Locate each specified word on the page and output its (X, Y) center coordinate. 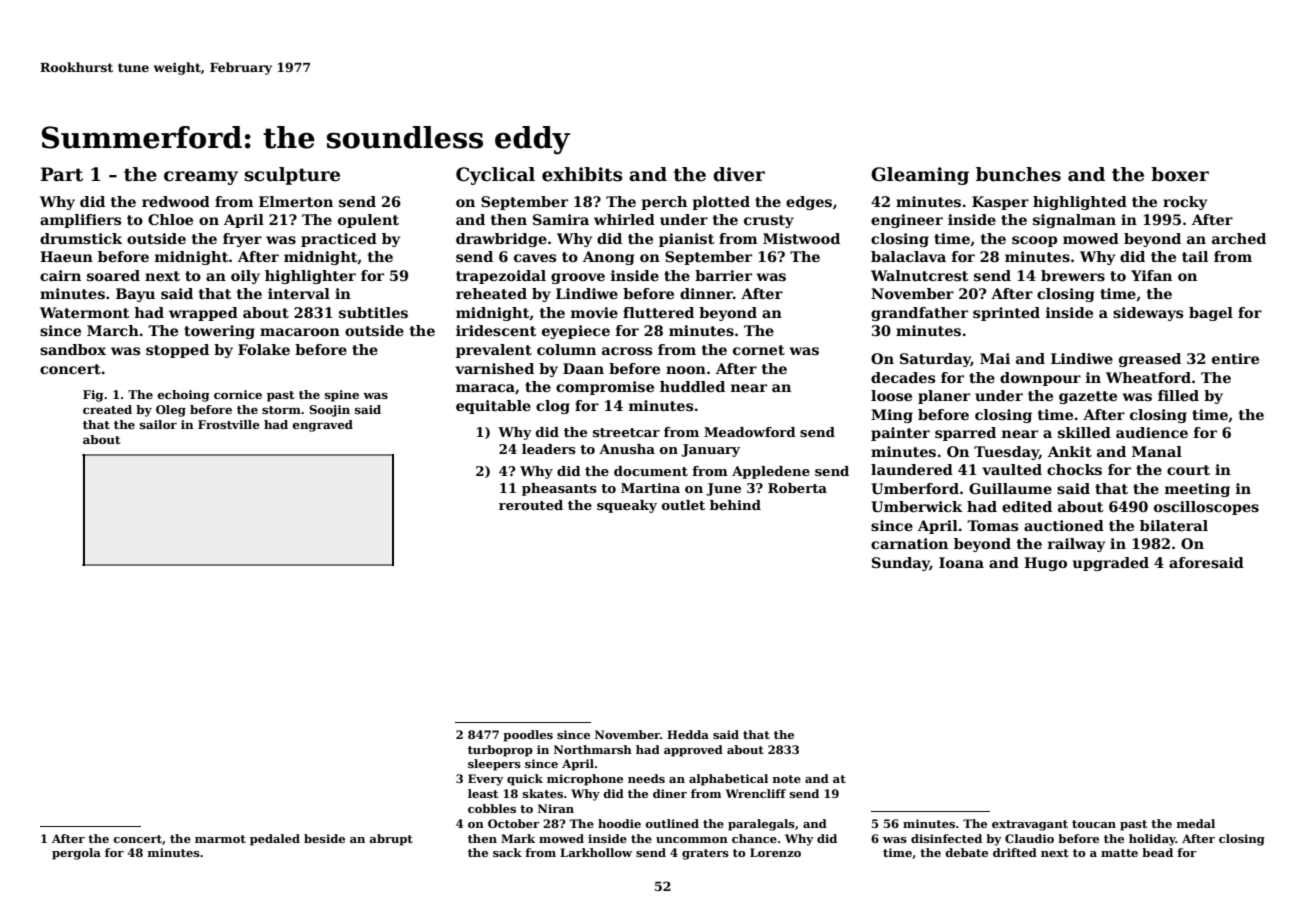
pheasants (559, 489)
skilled (1084, 432)
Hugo (1045, 564)
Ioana (961, 562)
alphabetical (728, 780)
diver (739, 174)
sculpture (292, 176)
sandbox (73, 349)
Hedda (688, 734)
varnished (494, 368)
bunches (1018, 174)
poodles (528, 736)
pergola (76, 854)
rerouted (531, 505)
